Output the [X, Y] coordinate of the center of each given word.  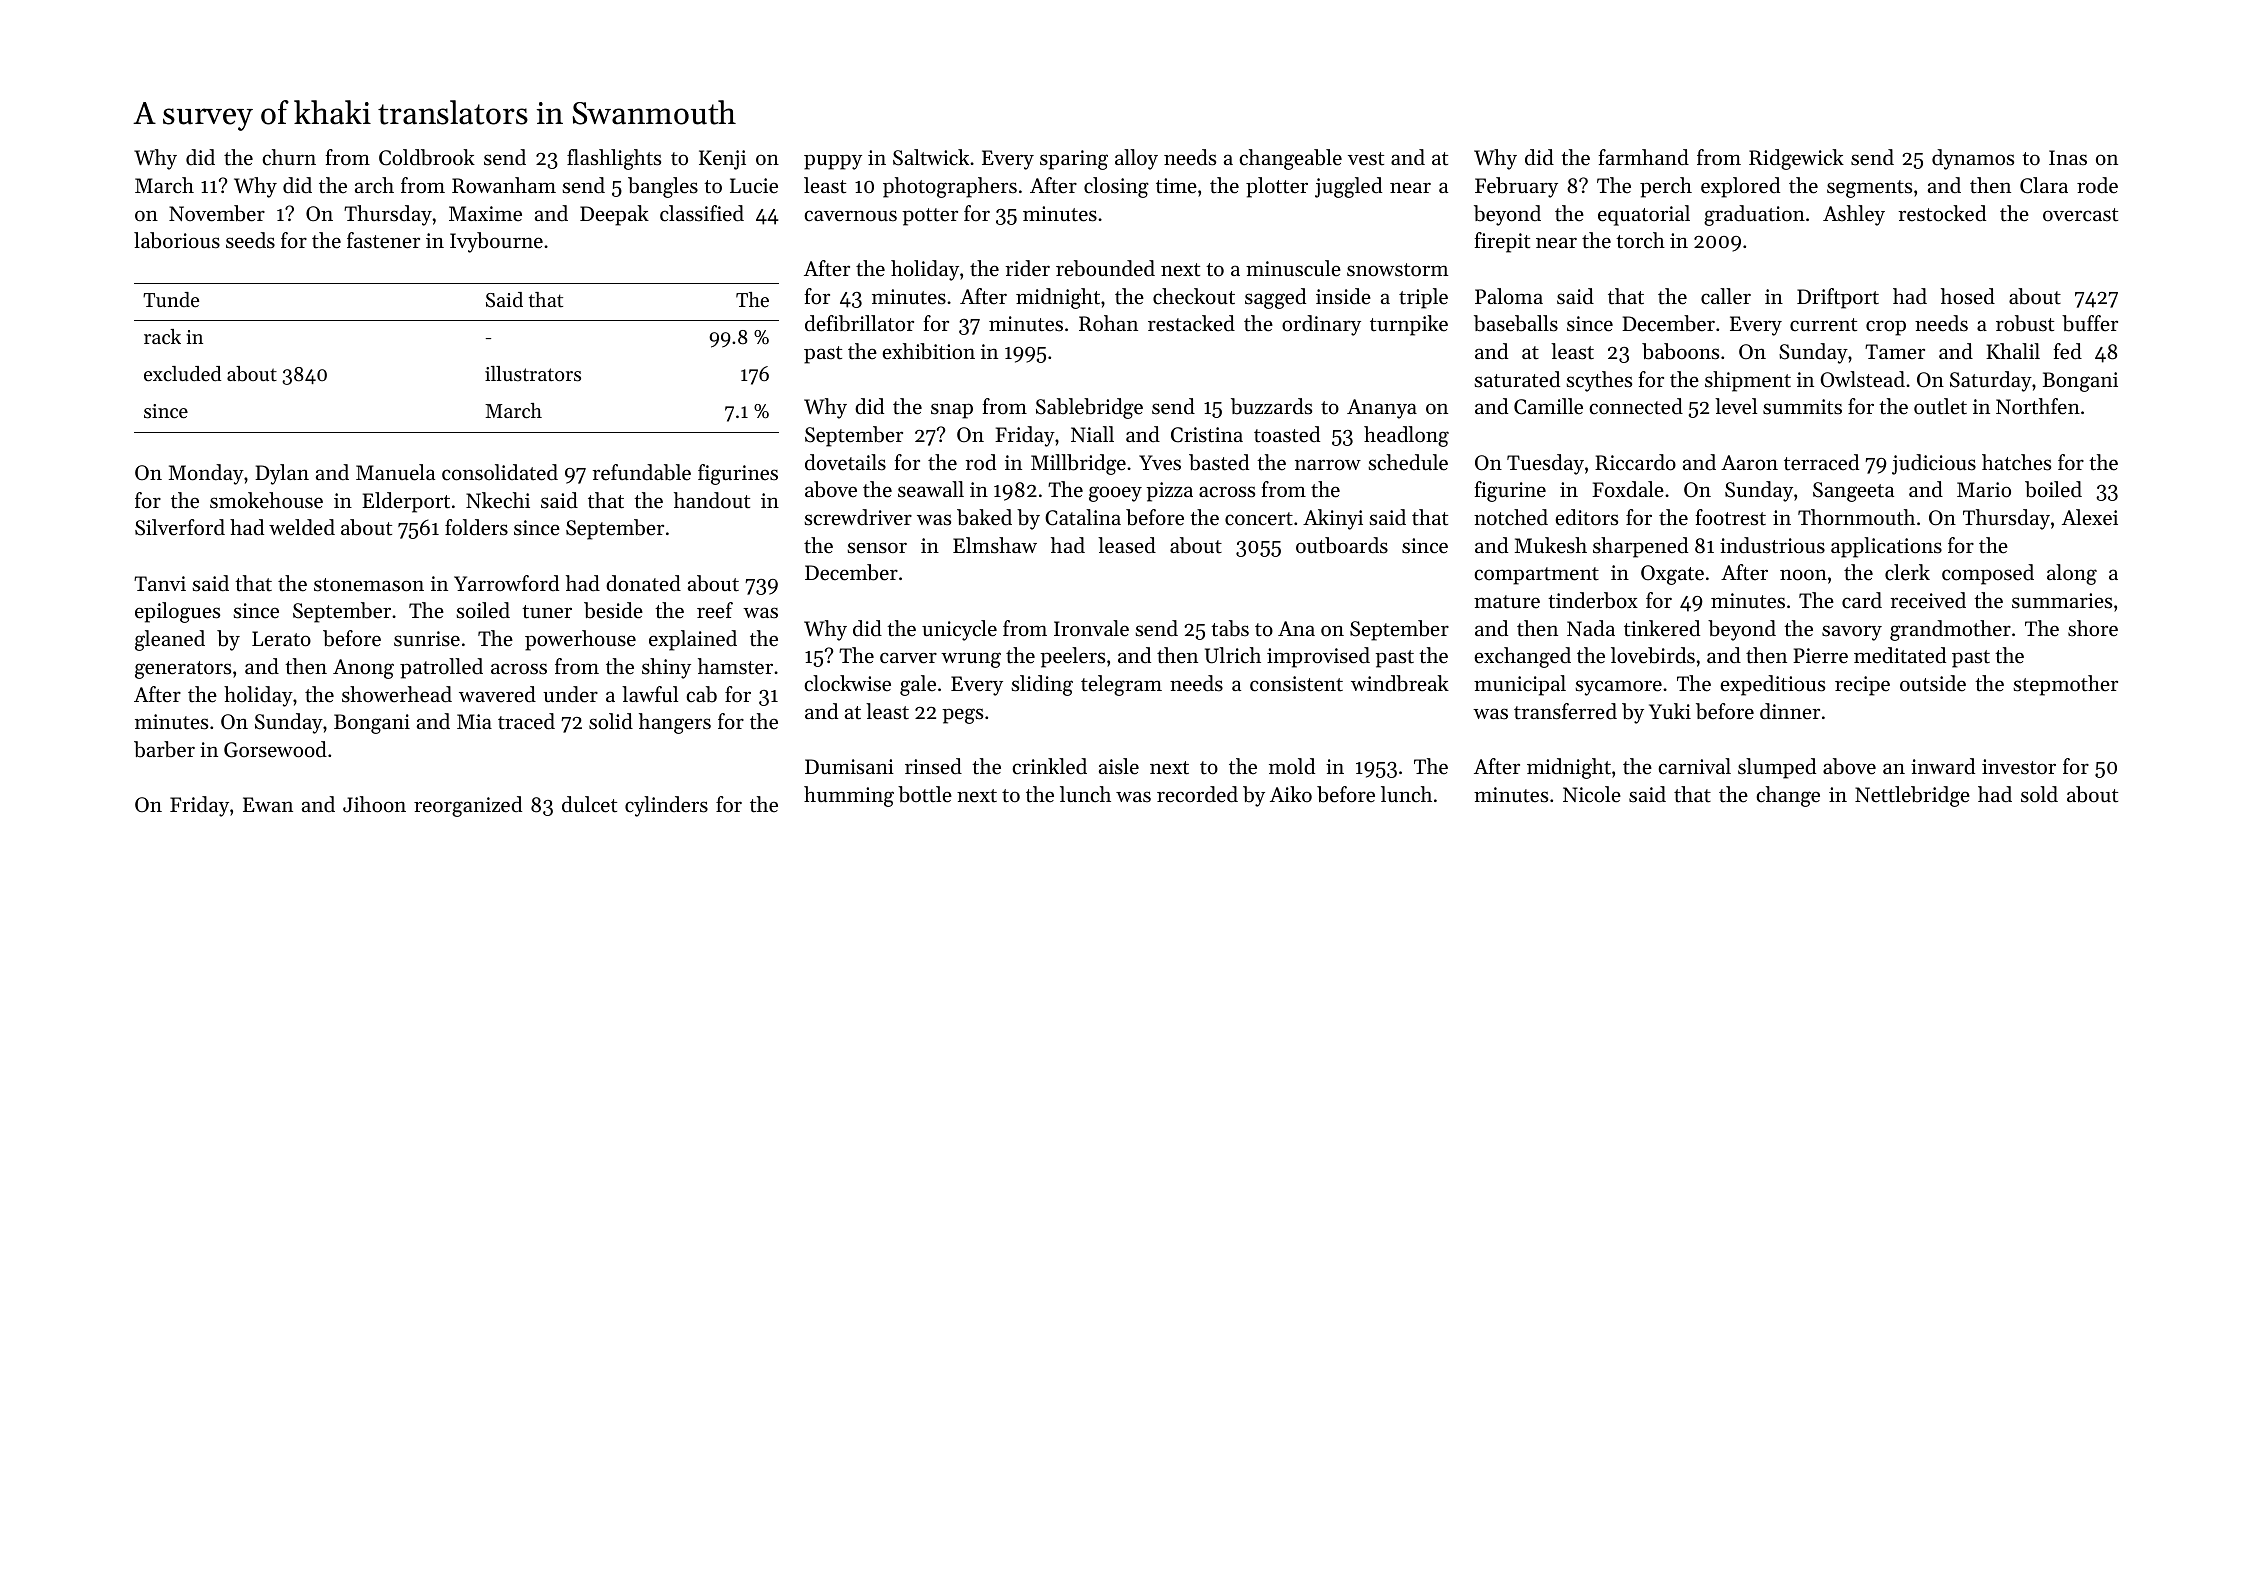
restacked [1191, 323]
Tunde [171, 300]
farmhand [1643, 157]
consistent [1296, 684]
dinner [1790, 711]
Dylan [282, 474]
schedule [1408, 462]
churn [289, 157]
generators [183, 670]
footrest [1730, 517]
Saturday [1991, 381]
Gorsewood [275, 749]
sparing [1074, 160]
